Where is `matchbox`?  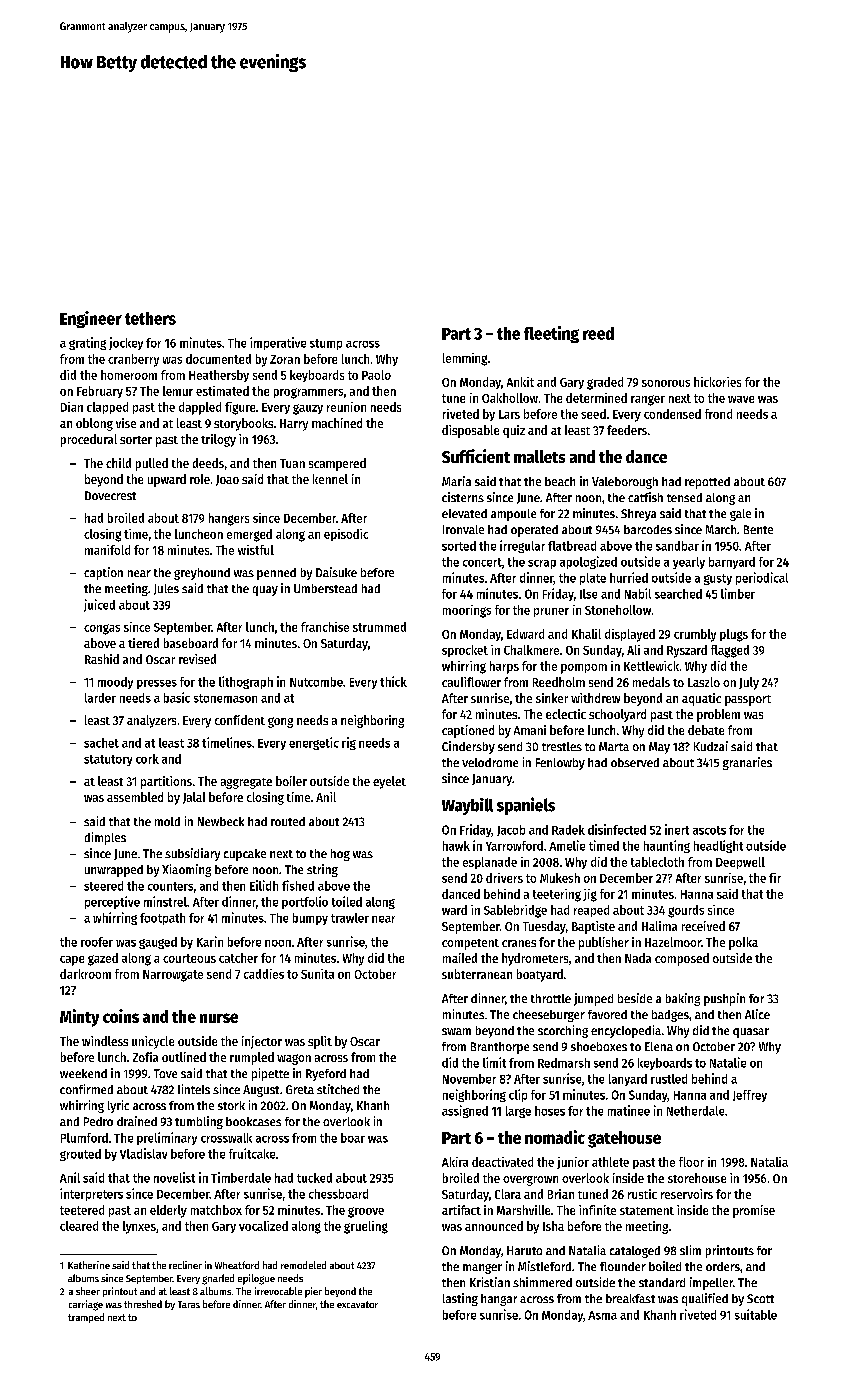 matchbox is located at coordinates (216, 1210).
